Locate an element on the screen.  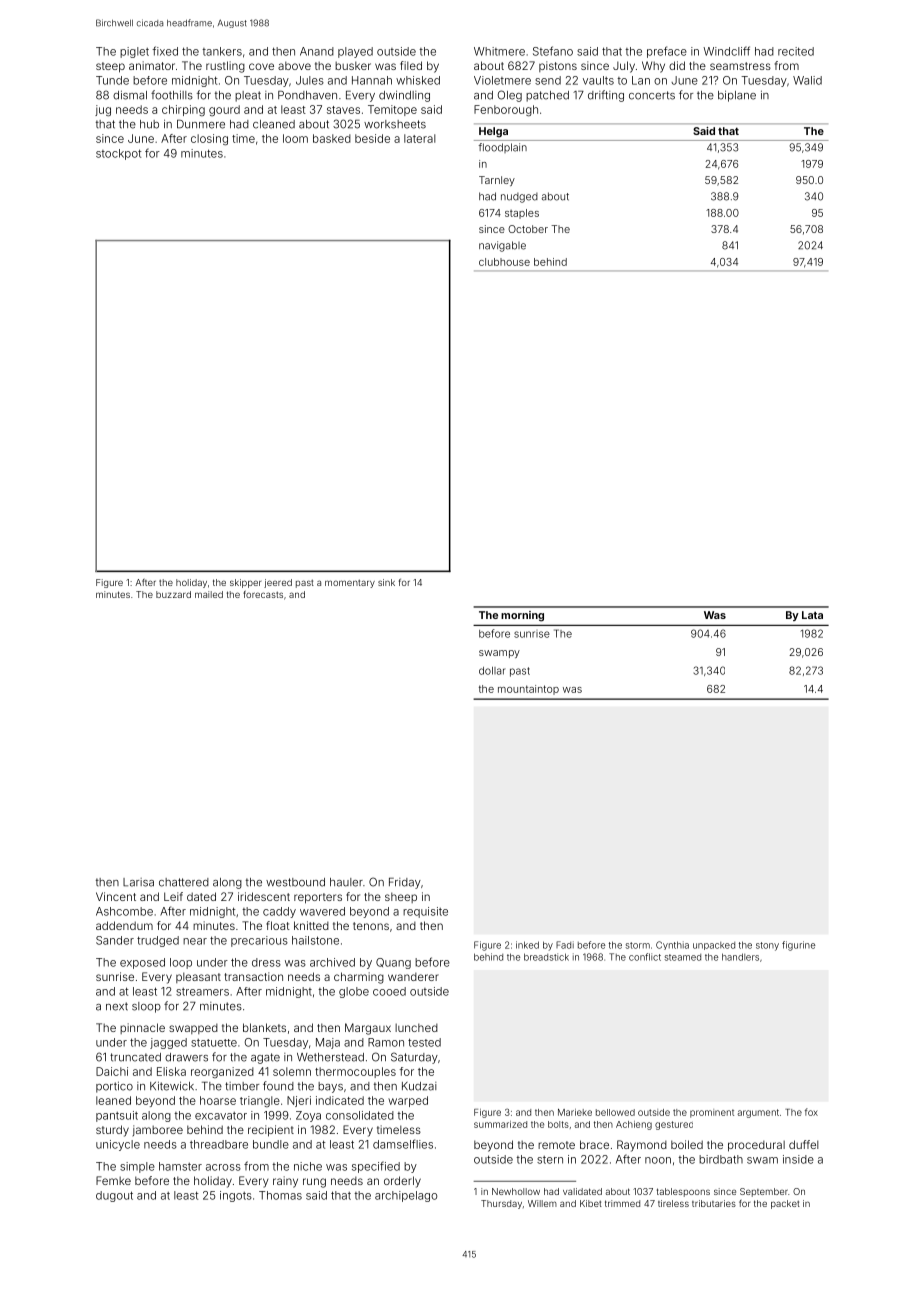
Windcliff is located at coordinates (726, 51).
